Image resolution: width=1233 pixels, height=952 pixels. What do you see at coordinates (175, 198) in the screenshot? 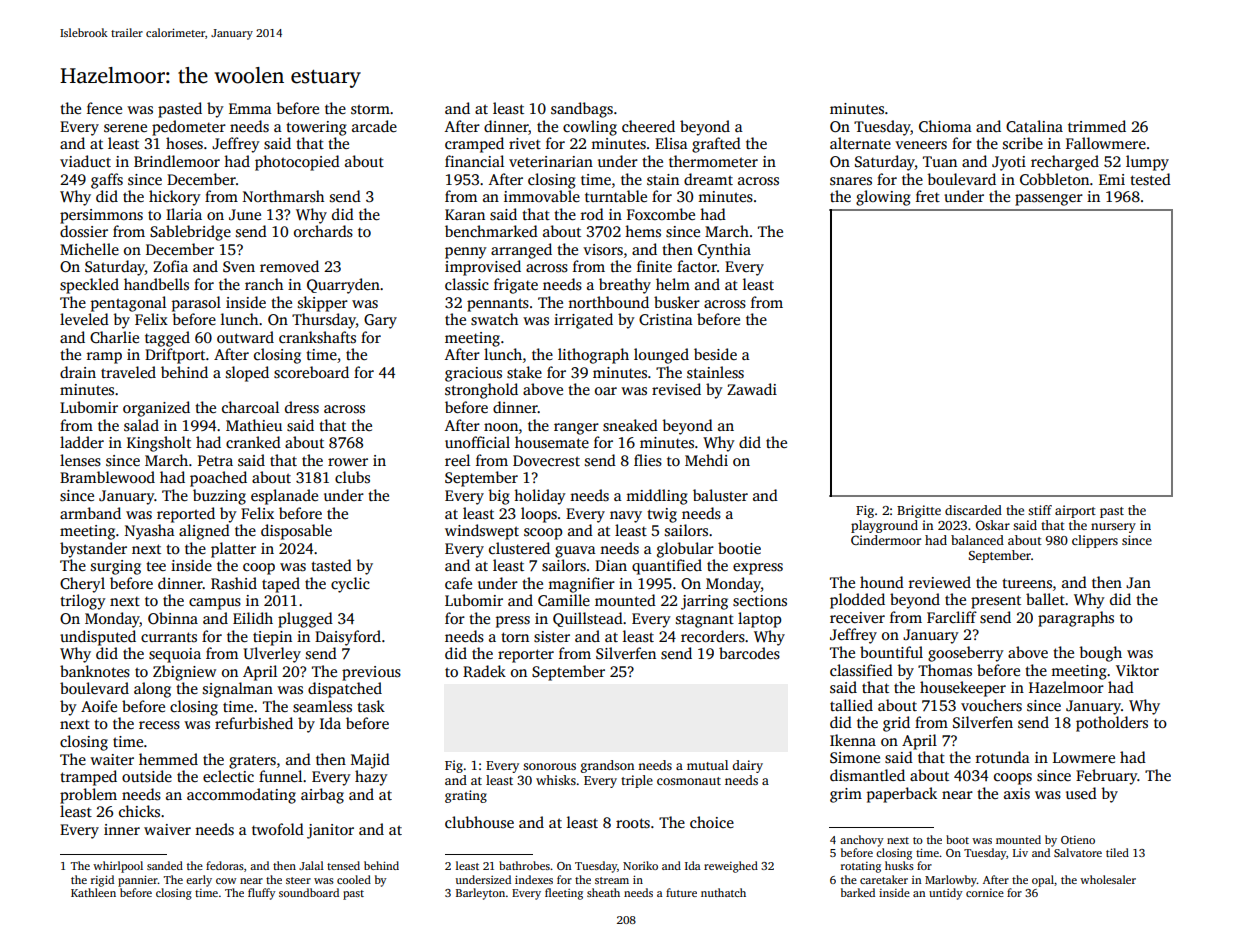
I see `hickory` at bounding box center [175, 198].
